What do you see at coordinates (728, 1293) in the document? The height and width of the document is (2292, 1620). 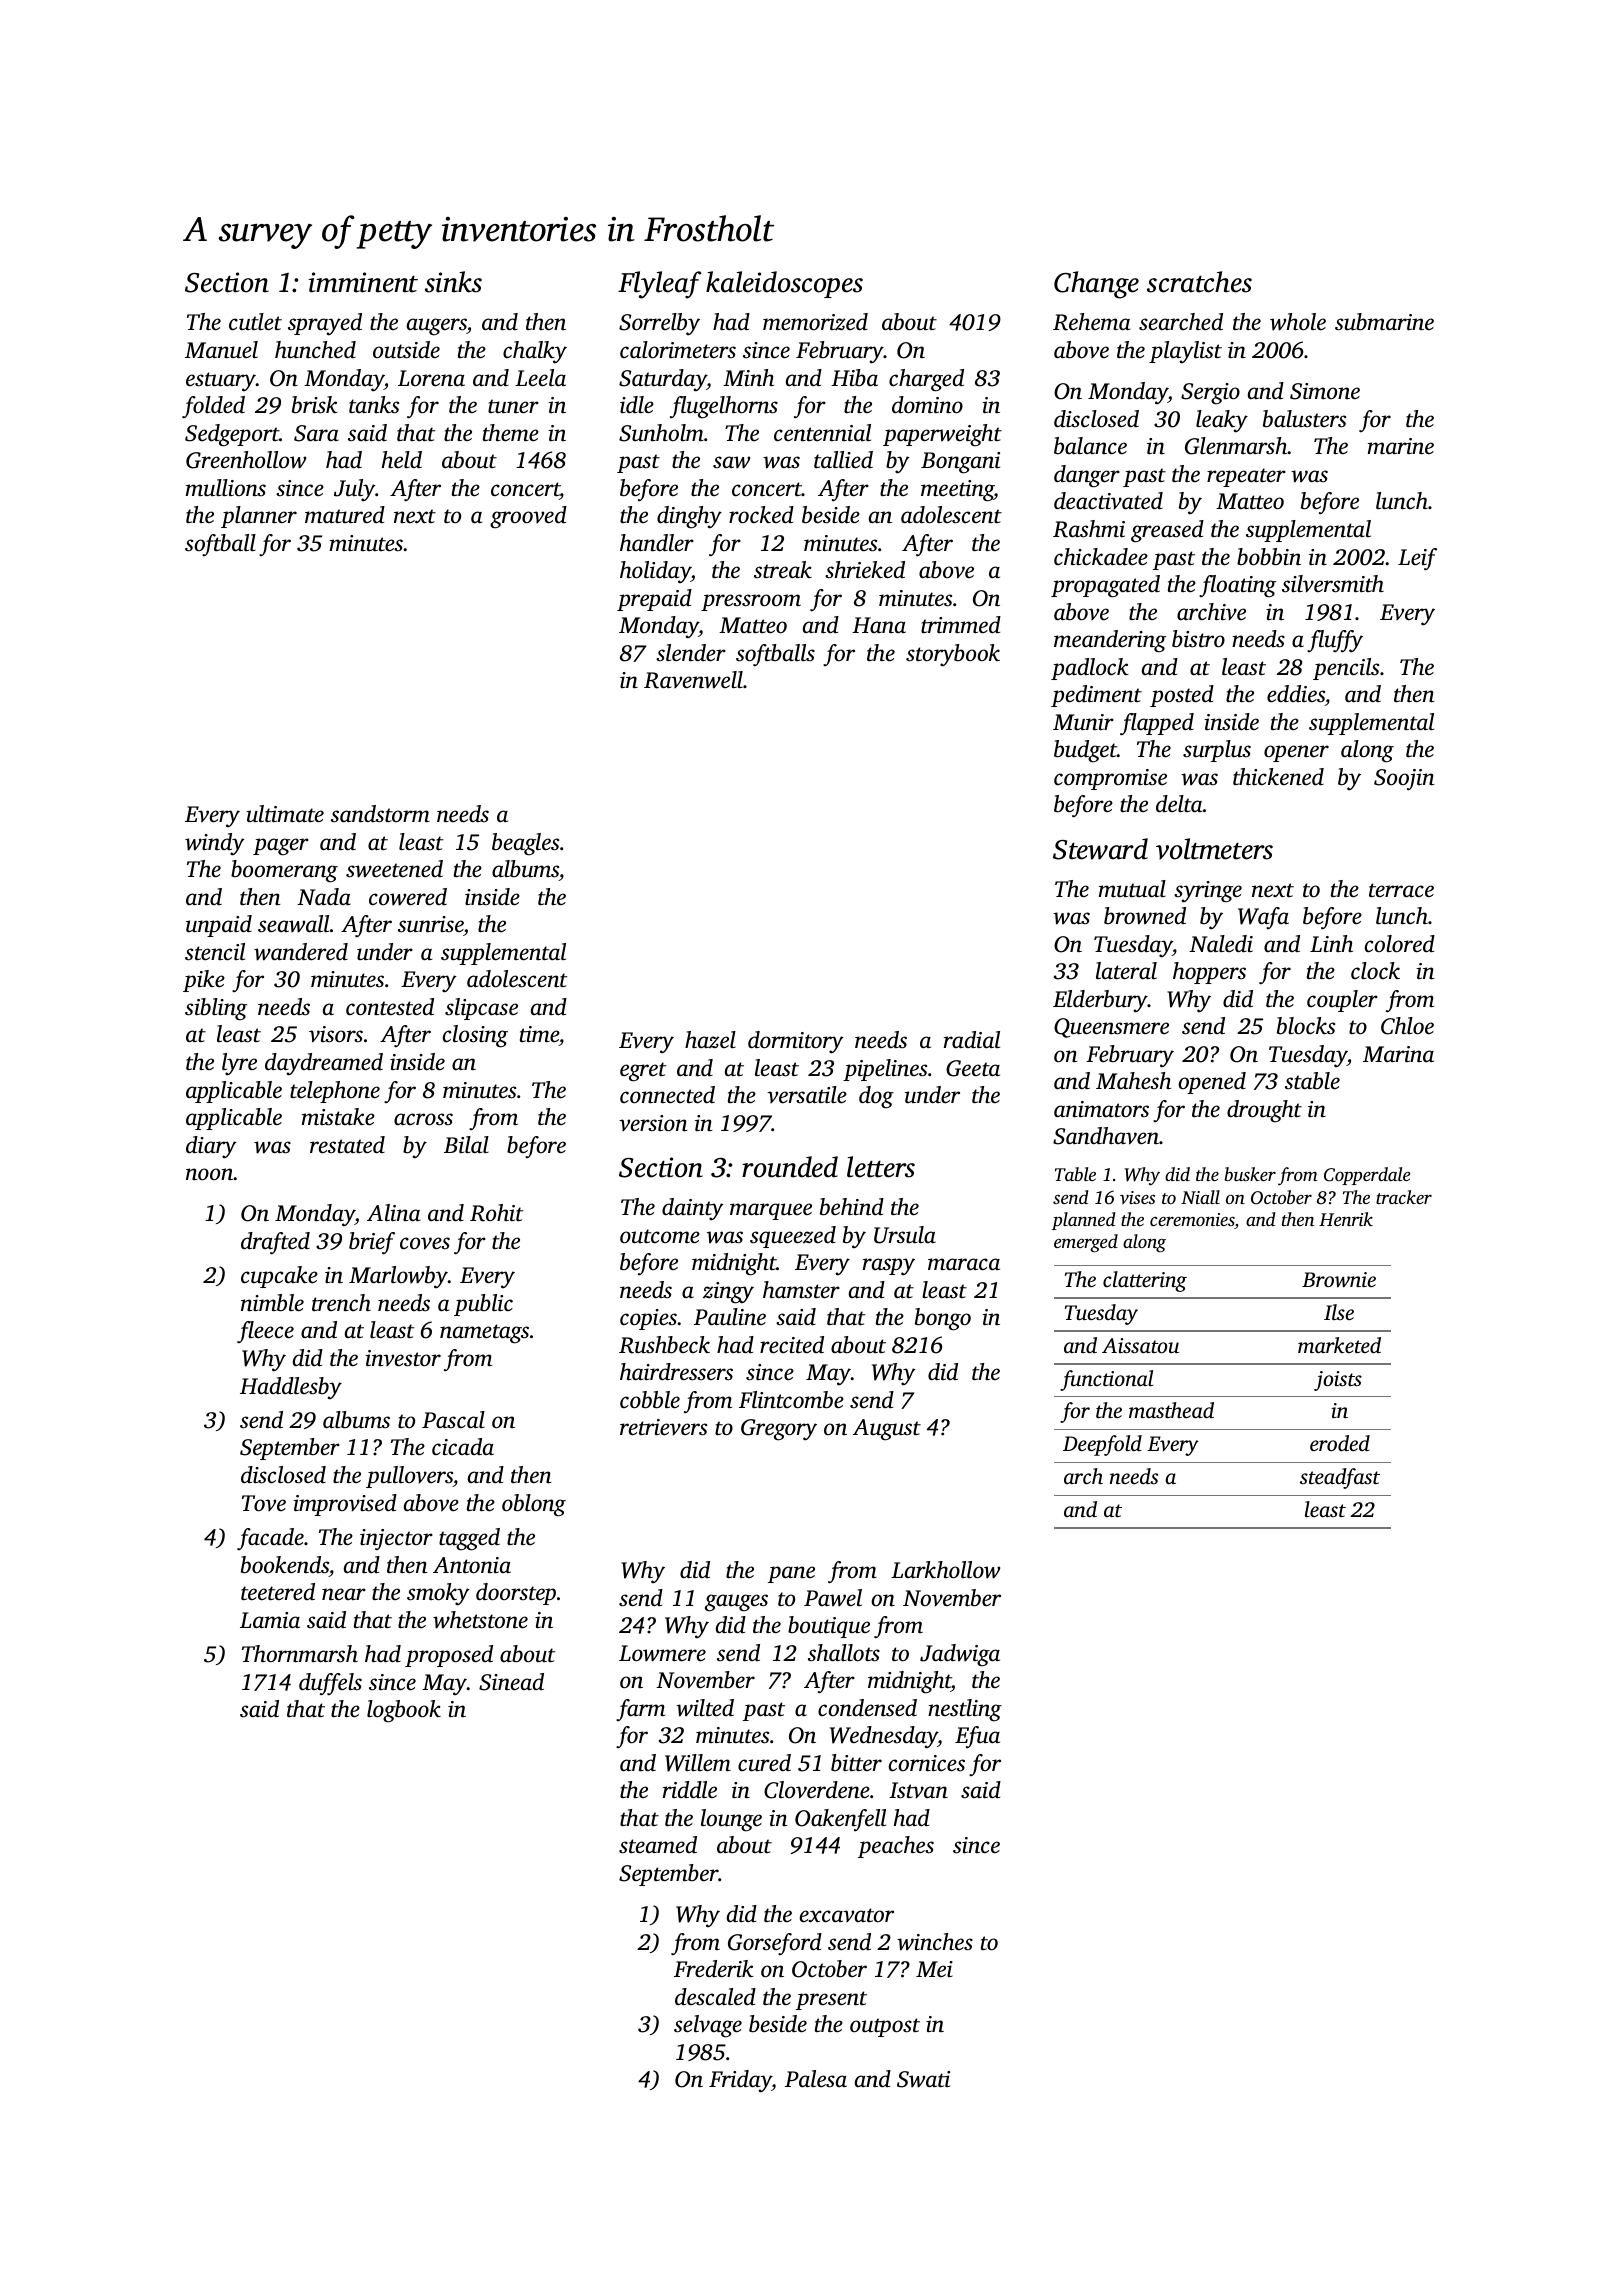 I see `zingy` at bounding box center [728, 1293].
